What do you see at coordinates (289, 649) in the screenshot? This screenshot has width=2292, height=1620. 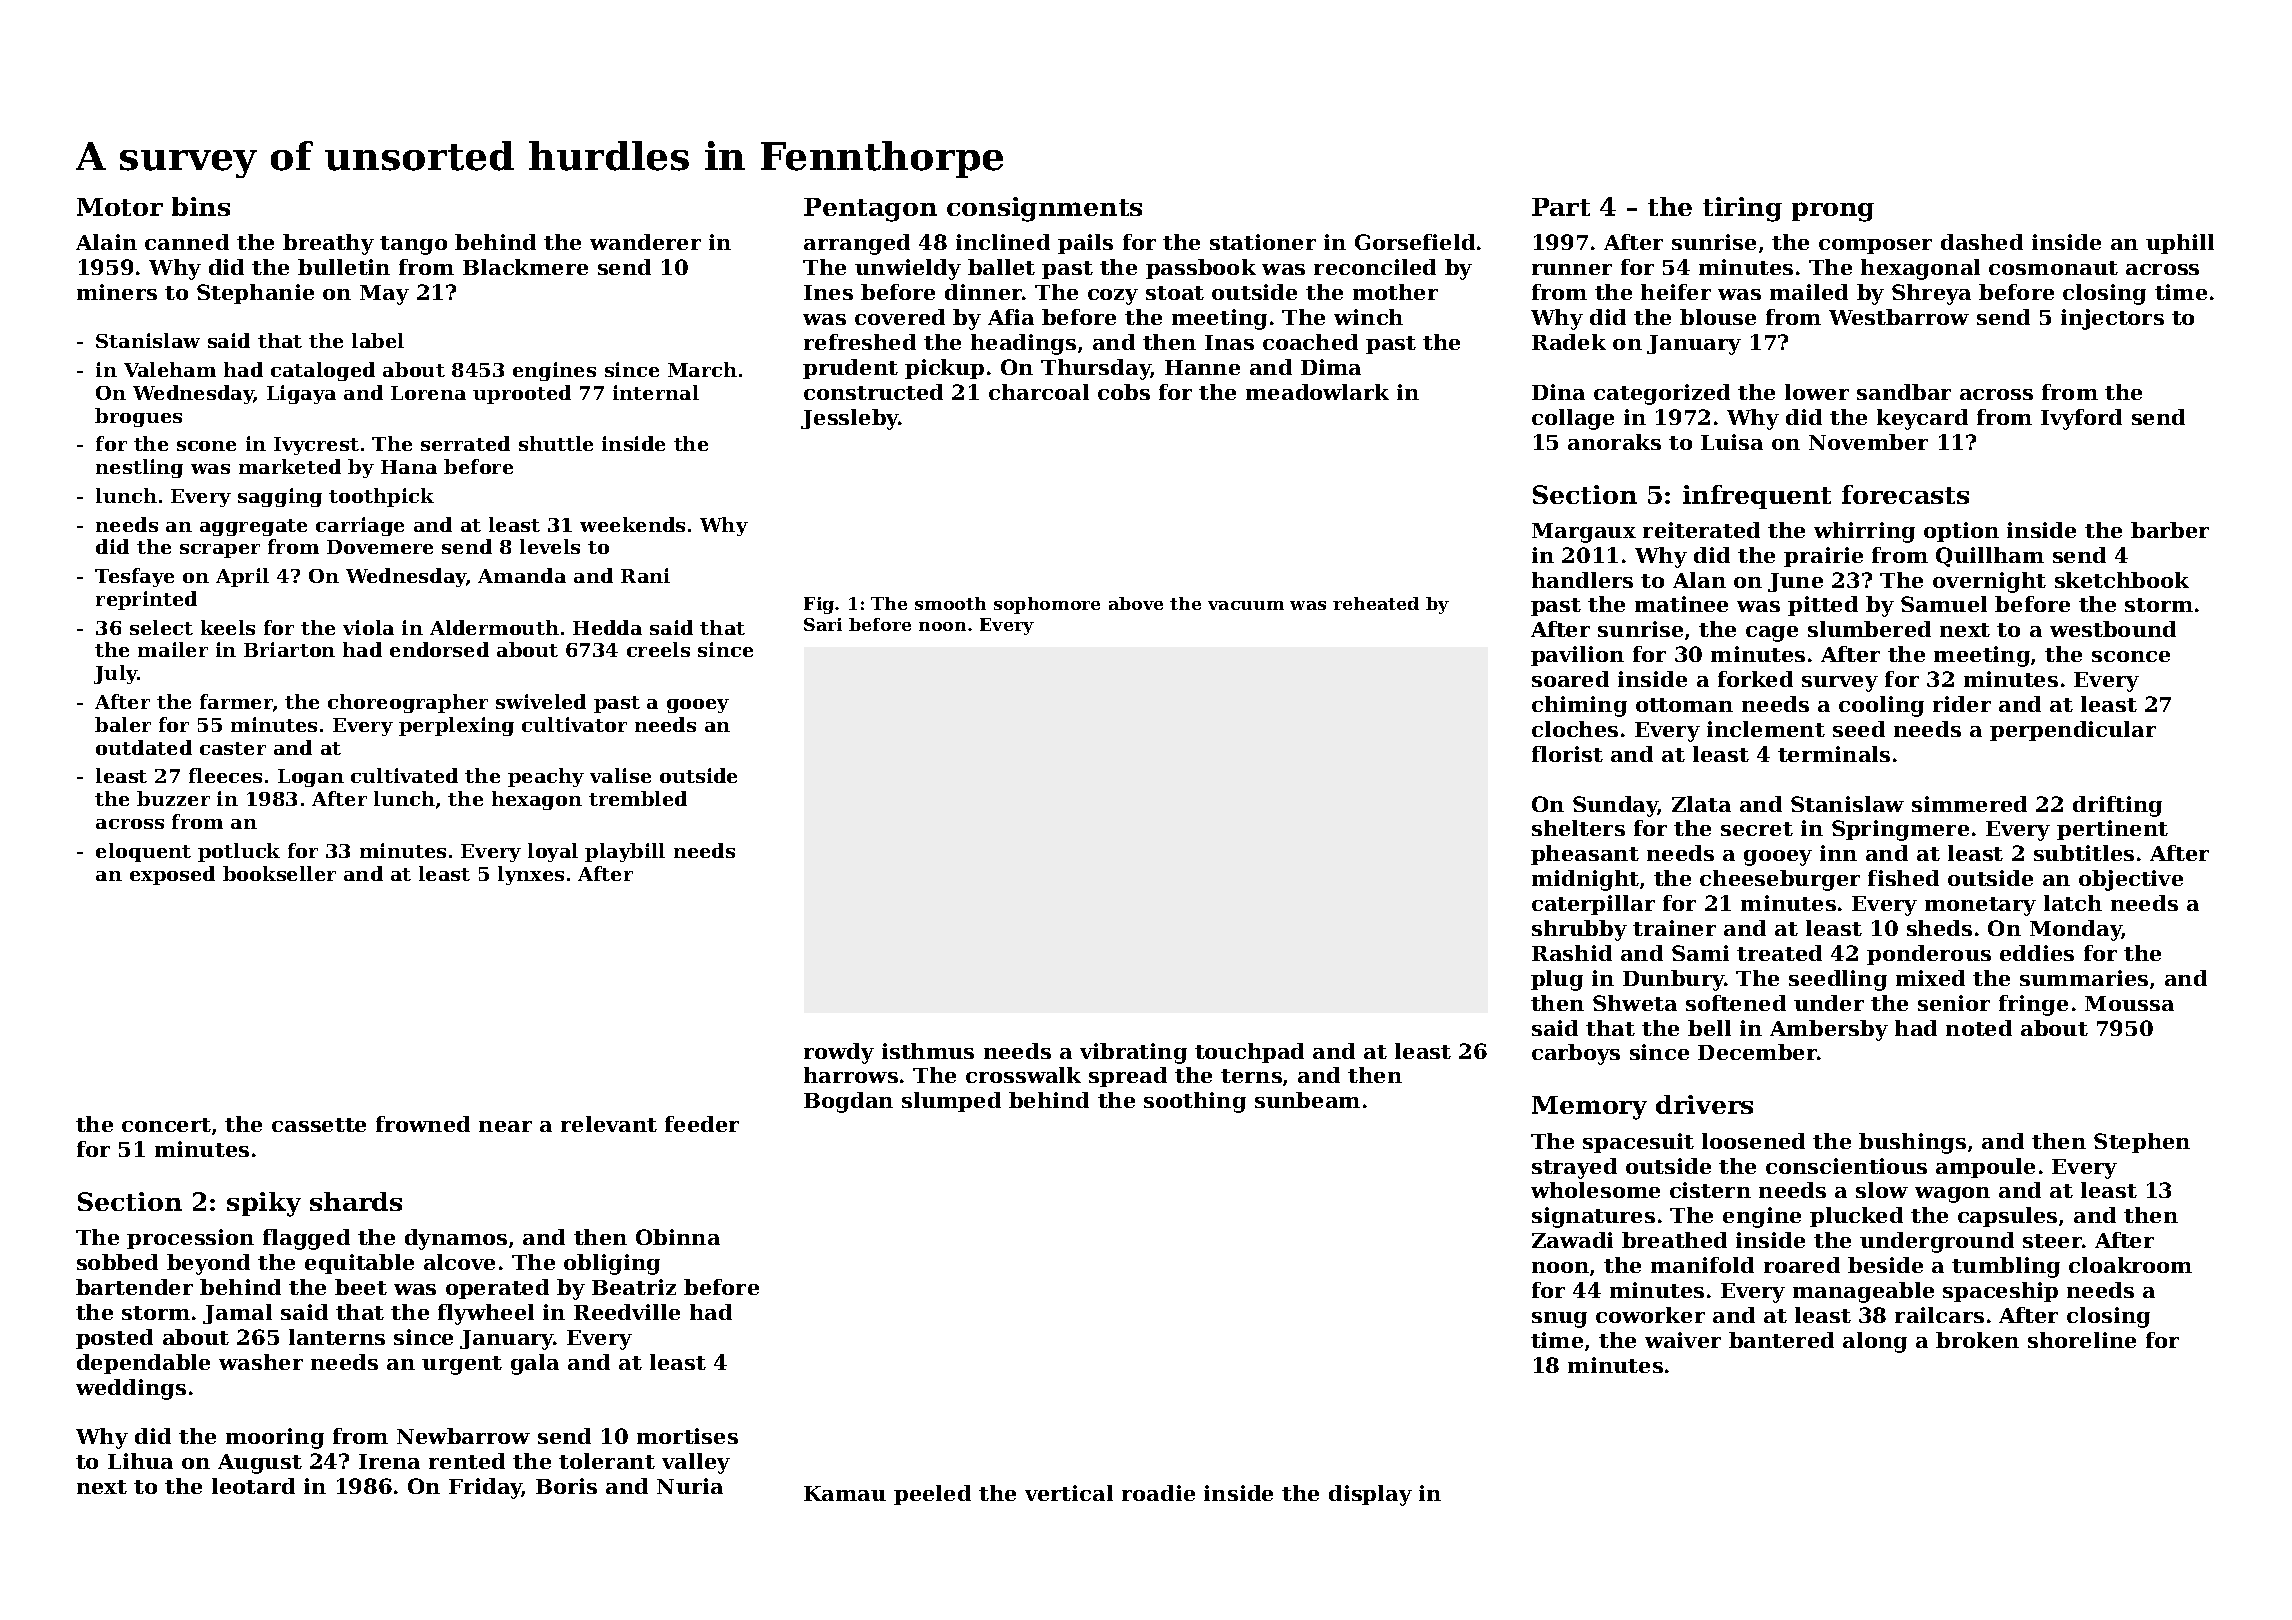 I see `Briarton` at bounding box center [289, 649].
